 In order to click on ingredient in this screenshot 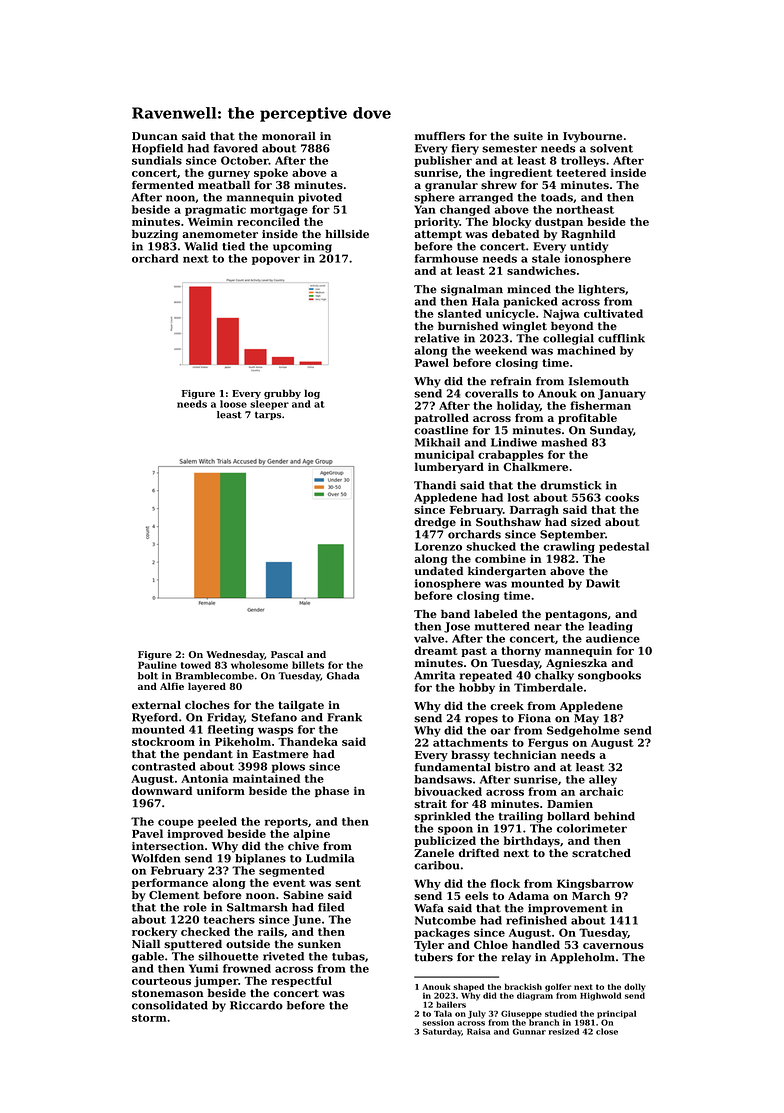, I will do `click(521, 173)`.
